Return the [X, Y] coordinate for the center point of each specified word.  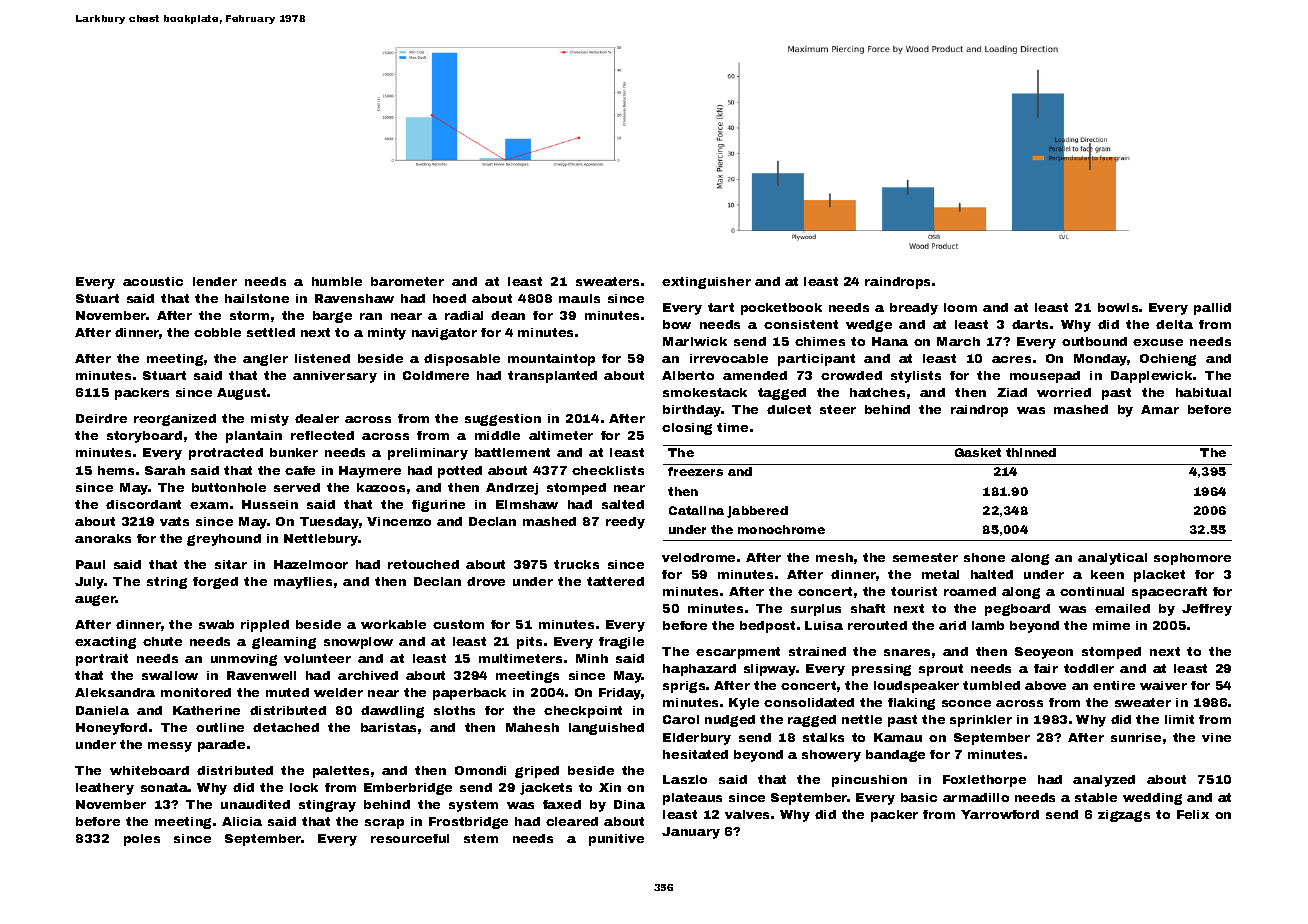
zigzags [1124, 816]
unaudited [255, 804]
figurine [438, 506]
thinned [1031, 452]
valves [747, 814]
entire [1114, 685]
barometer [407, 281]
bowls [1118, 307]
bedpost [767, 627]
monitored [196, 692]
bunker [294, 452]
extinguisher [706, 283]
